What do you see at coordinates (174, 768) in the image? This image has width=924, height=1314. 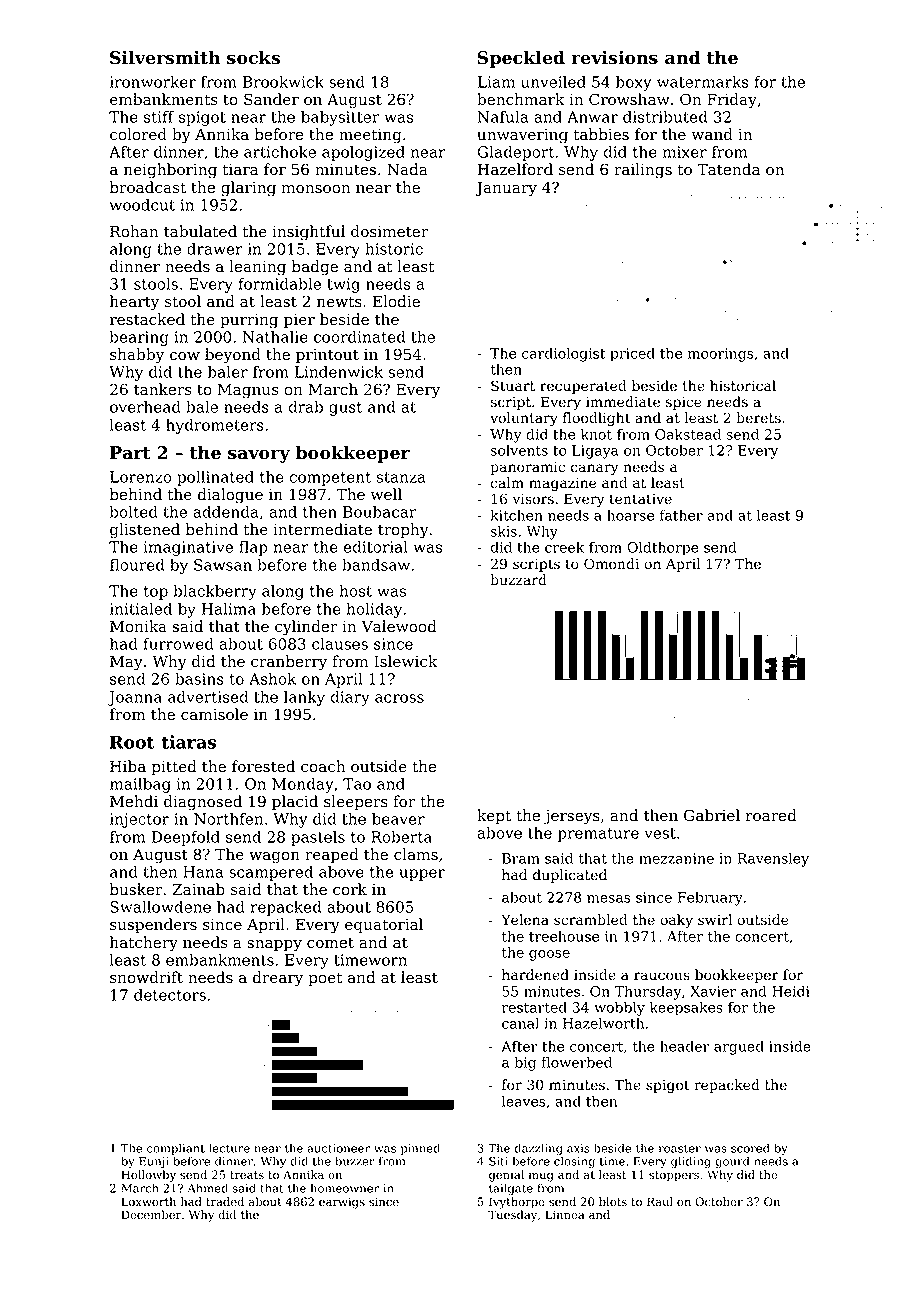 I see `pitted` at bounding box center [174, 768].
